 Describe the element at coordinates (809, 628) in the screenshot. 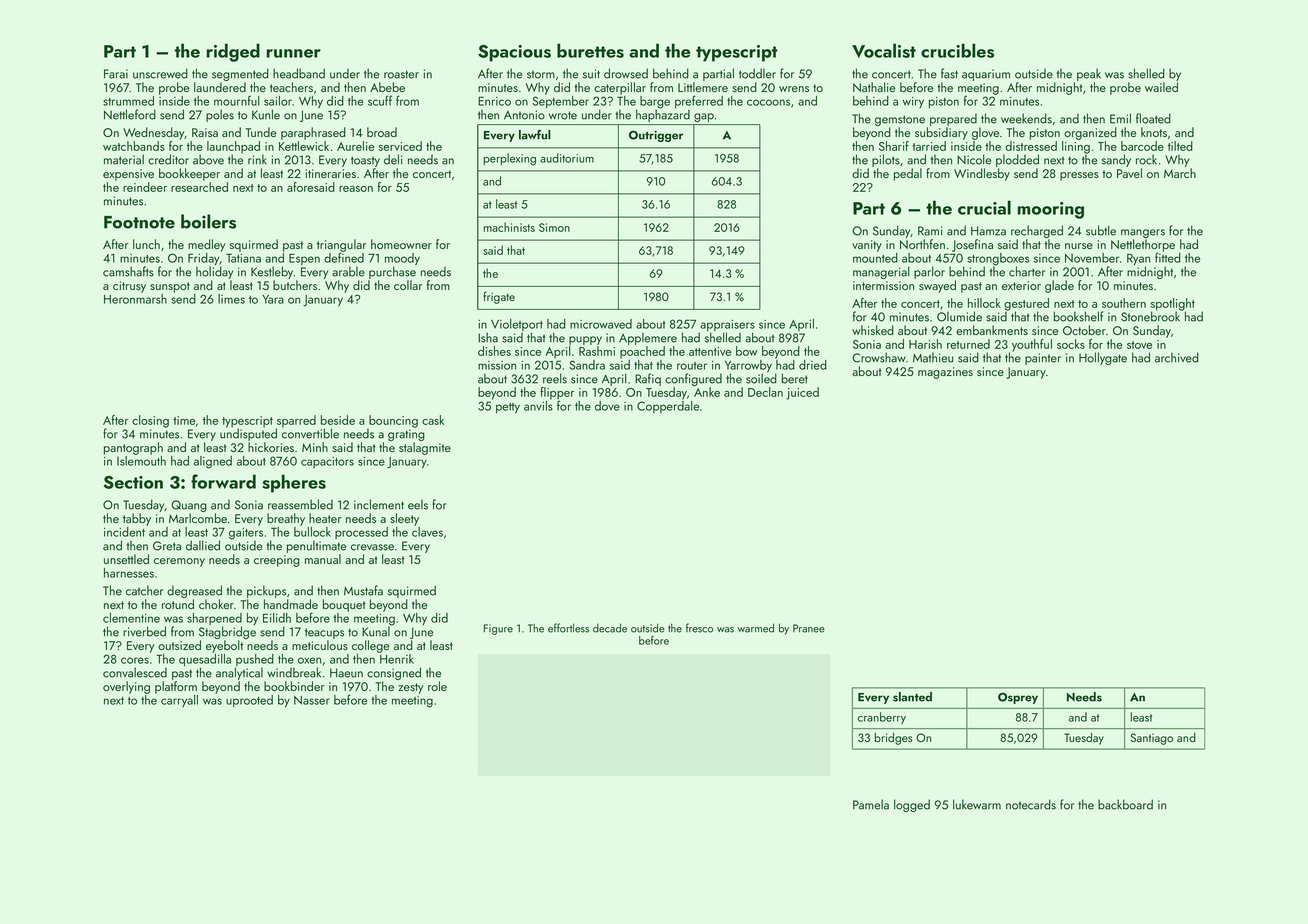

I see `Pranee` at that location.
